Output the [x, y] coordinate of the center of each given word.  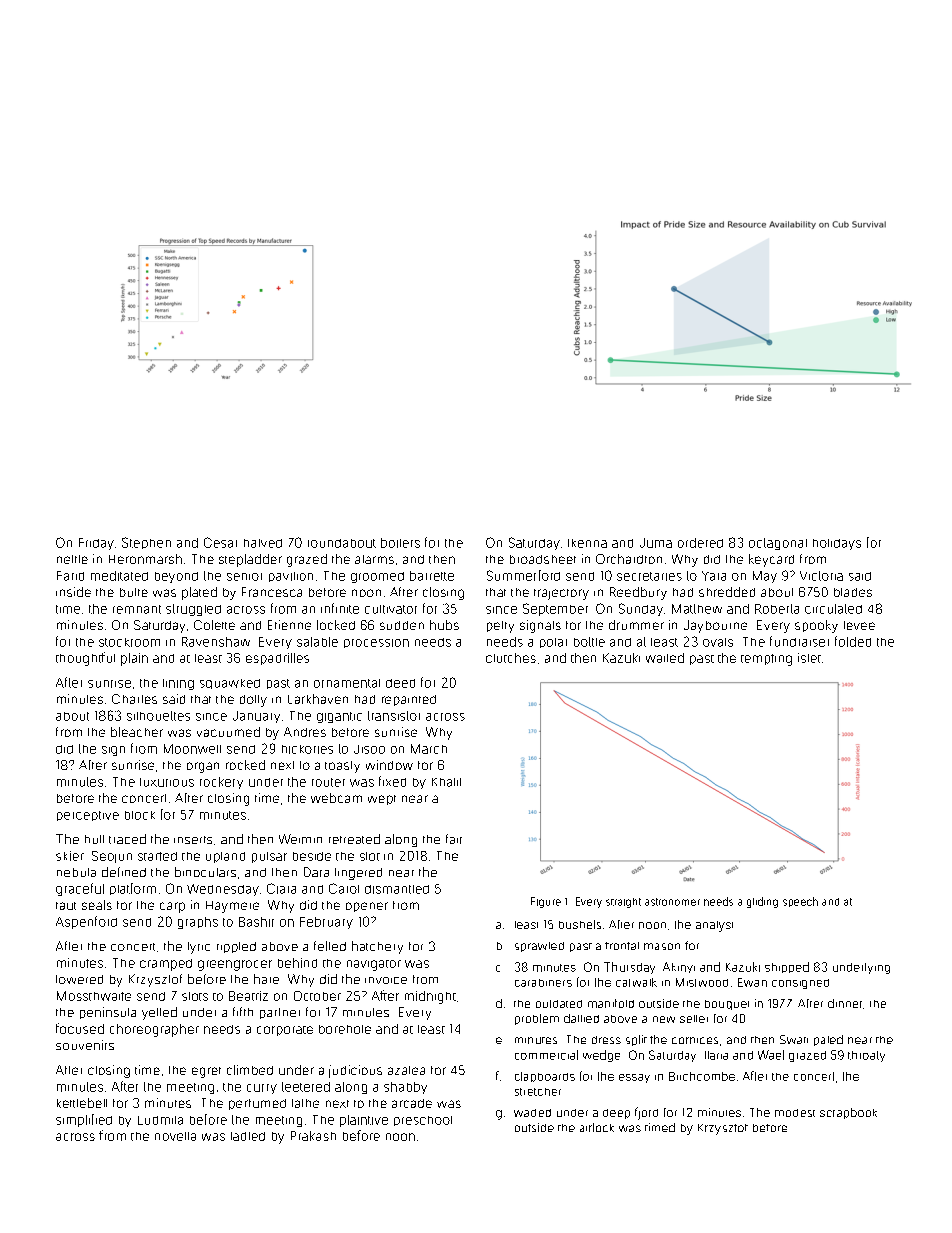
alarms [374, 559]
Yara [714, 576]
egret [206, 1072]
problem [537, 1019]
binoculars [205, 872]
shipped [787, 967]
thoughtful [85, 659]
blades [853, 592]
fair [454, 839]
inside [73, 592]
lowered [79, 979]
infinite [340, 608]
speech [800, 902]
